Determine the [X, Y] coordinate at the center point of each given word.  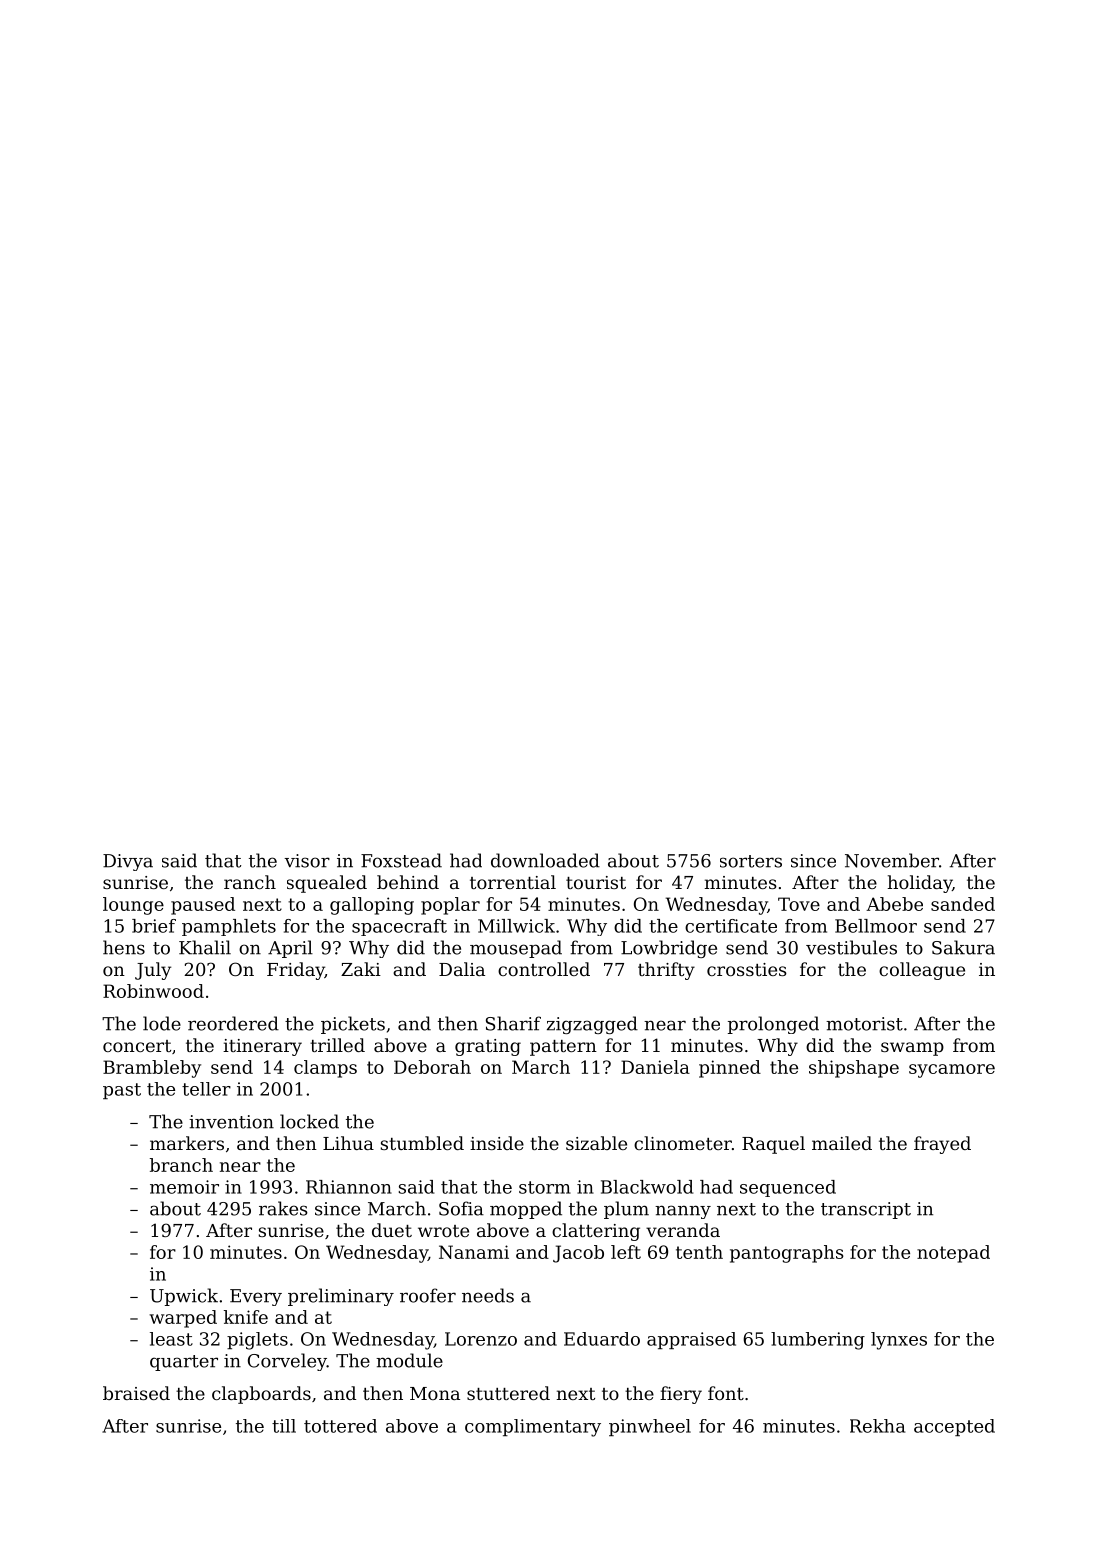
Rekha [877, 1426]
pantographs [787, 1254]
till [284, 1426]
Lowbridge [669, 949]
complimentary [533, 1428]
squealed [327, 884]
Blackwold [647, 1187]
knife [246, 1317]
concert [137, 1046]
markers [187, 1143]
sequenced [788, 1188]
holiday [920, 884]
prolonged [773, 1025]
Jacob [578, 1254]
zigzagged [592, 1025]
